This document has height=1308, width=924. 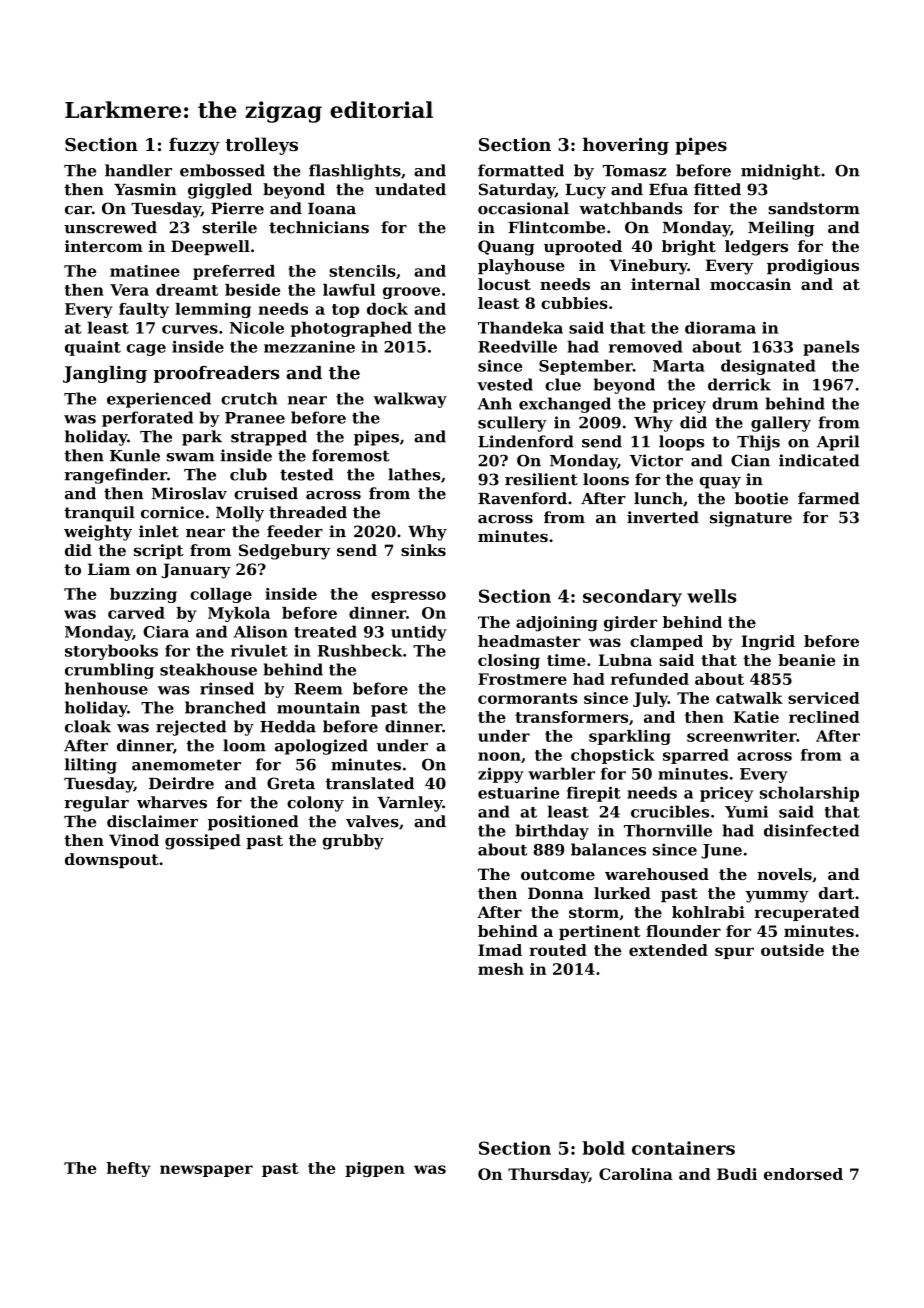 What do you see at coordinates (411, 293) in the document?
I see `groove` at bounding box center [411, 293].
